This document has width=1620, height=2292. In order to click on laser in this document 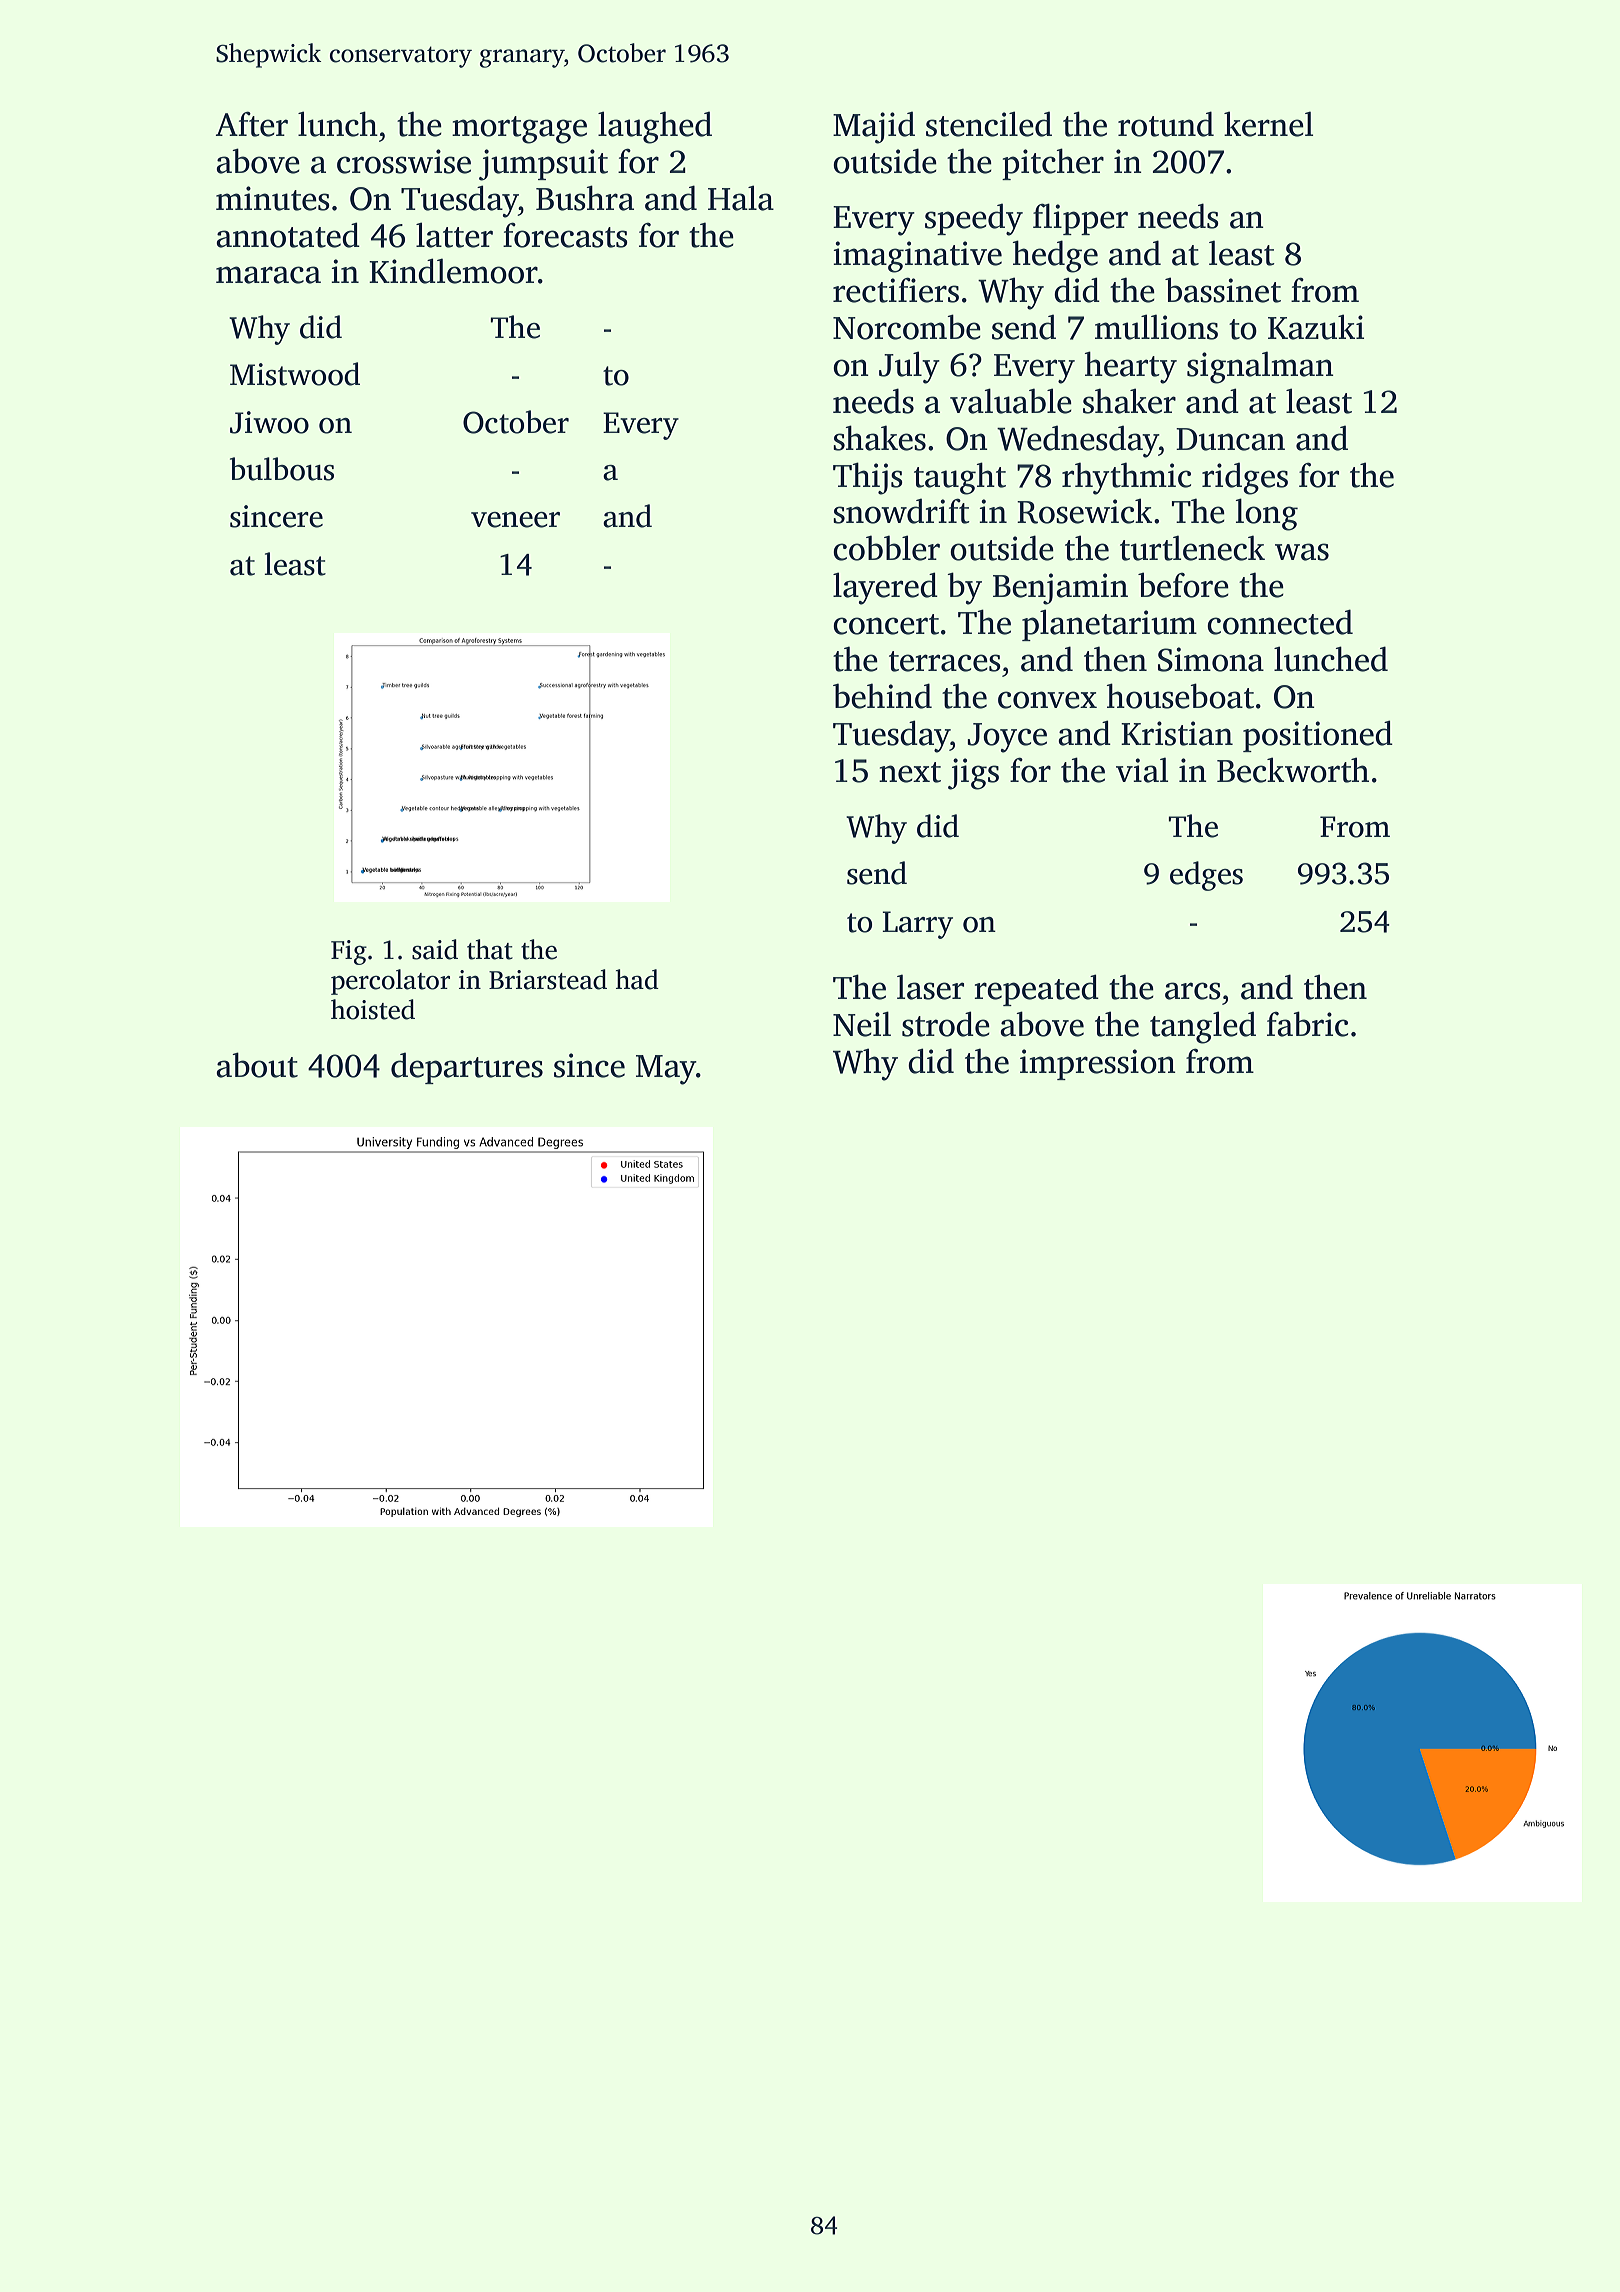, I will do `click(930, 987)`.
